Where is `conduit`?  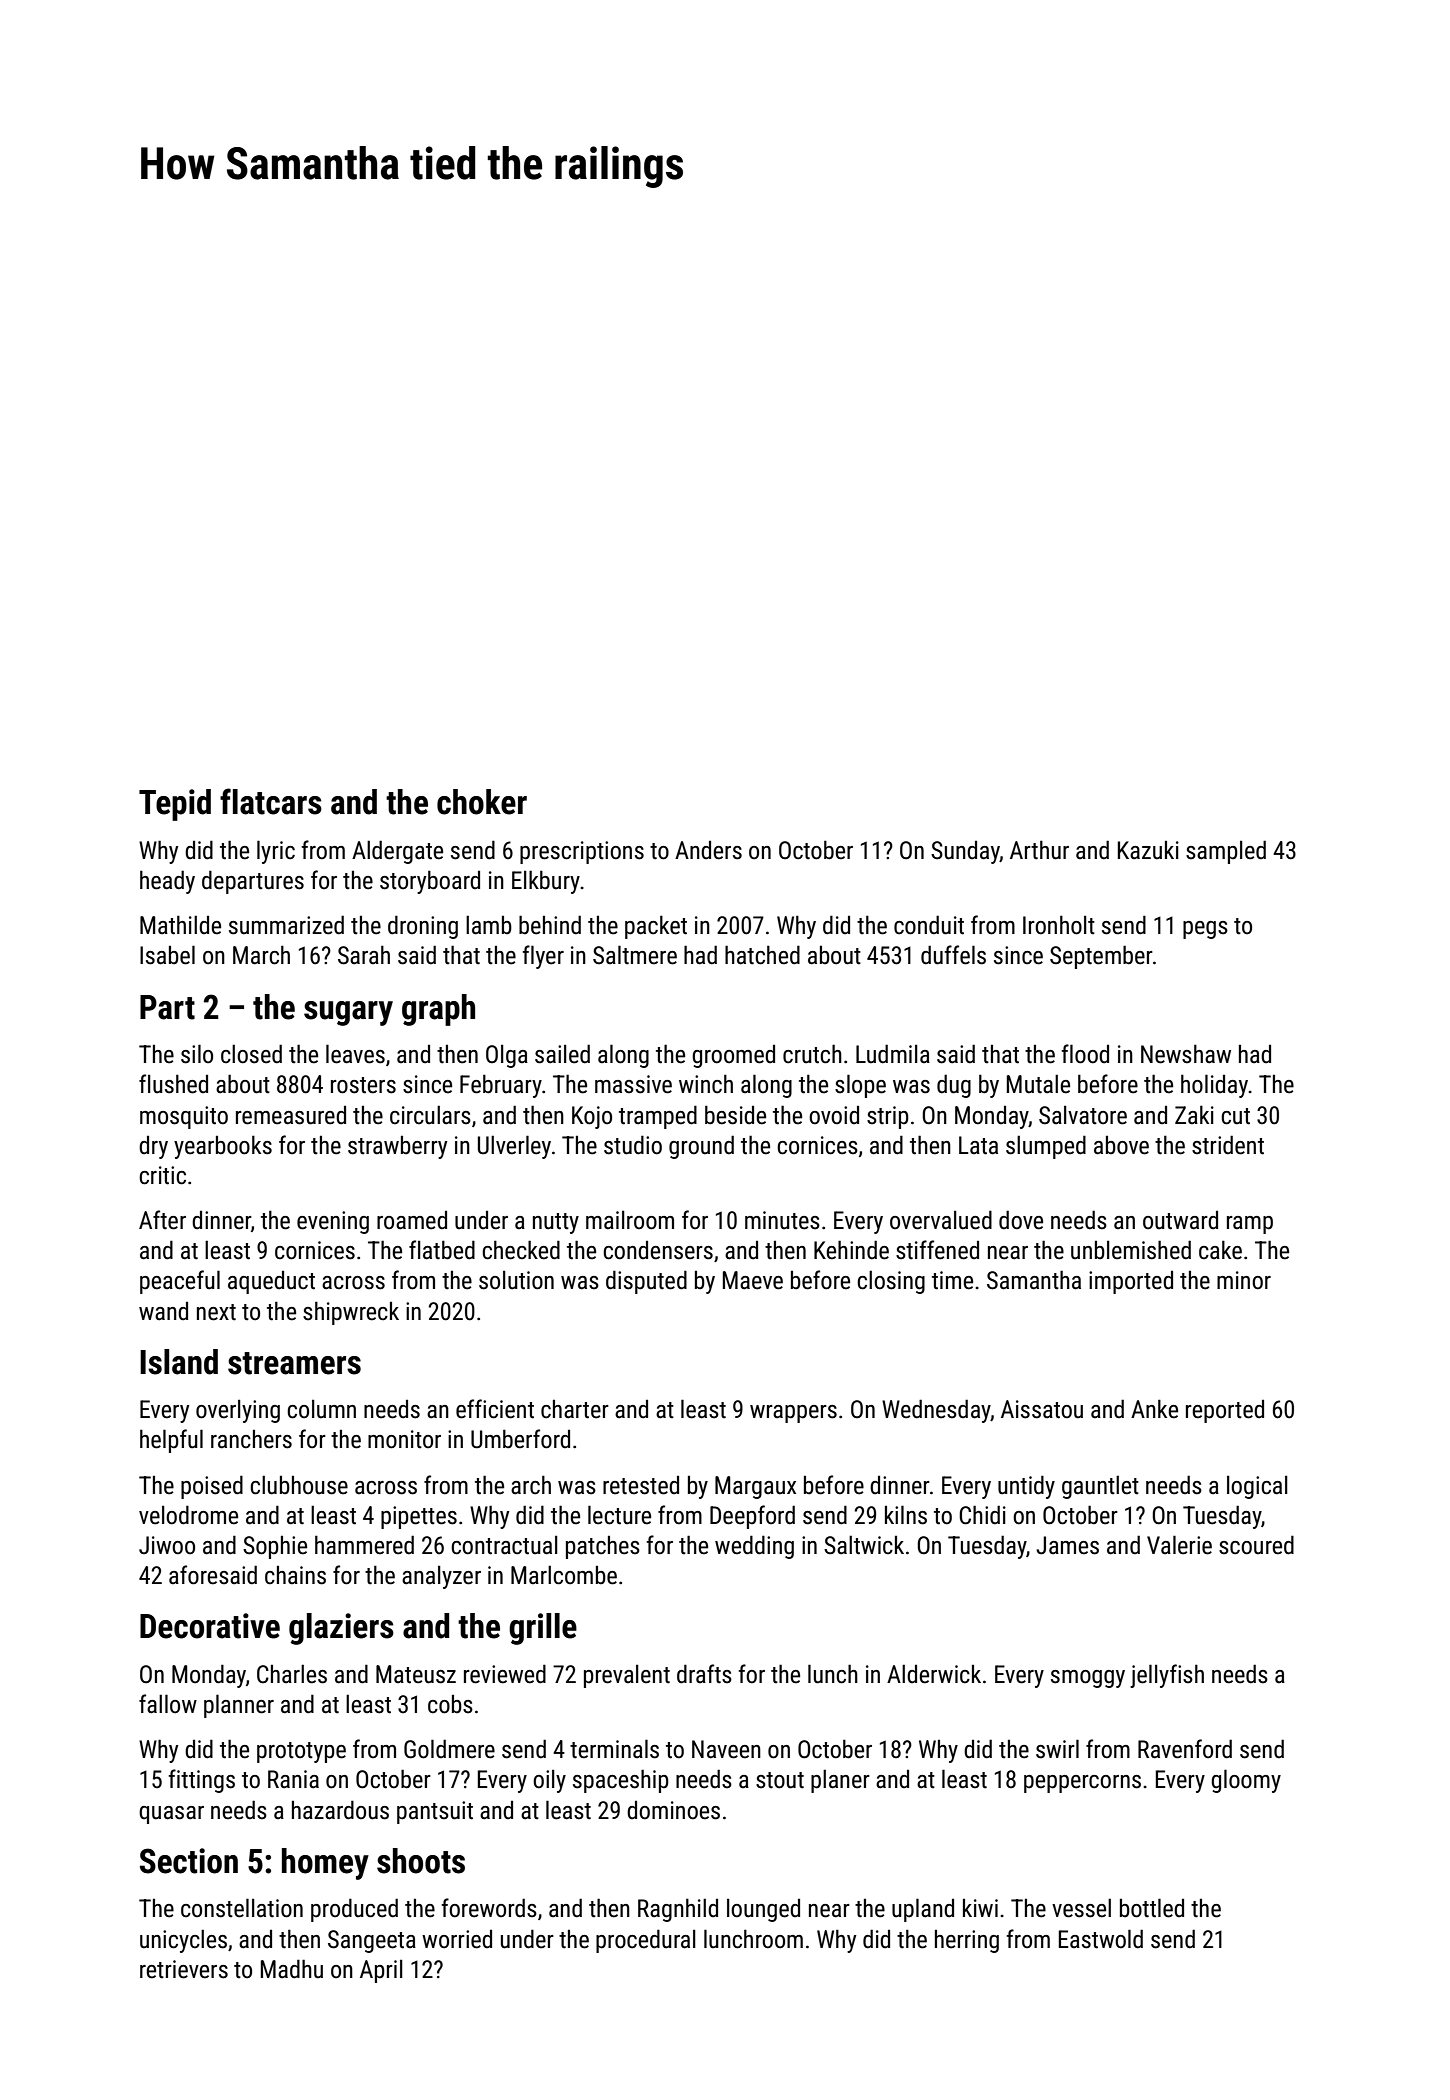
conduit is located at coordinates (929, 925).
